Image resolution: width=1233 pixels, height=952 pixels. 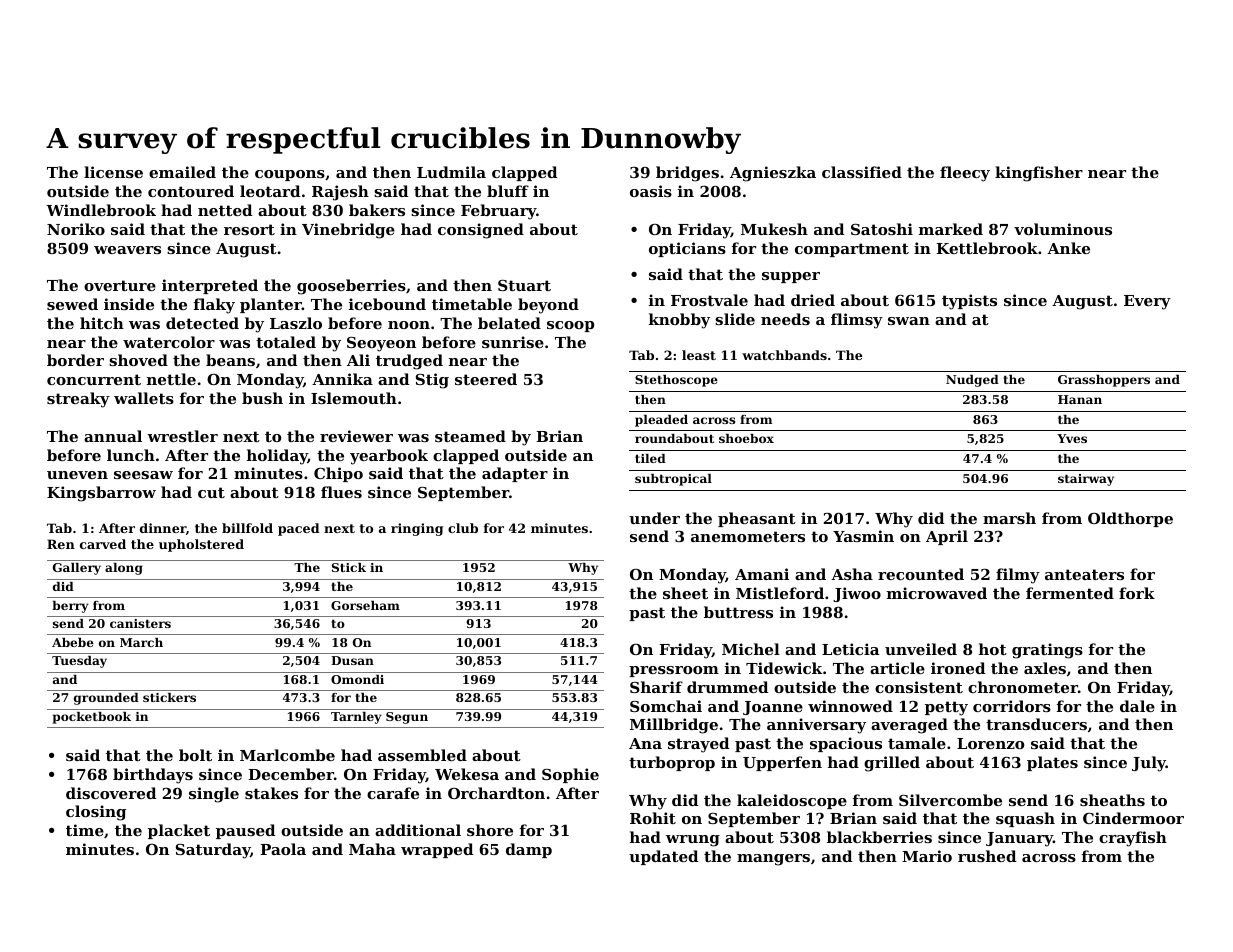 What do you see at coordinates (909, 321) in the image?
I see `swan` at bounding box center [909, 321].
